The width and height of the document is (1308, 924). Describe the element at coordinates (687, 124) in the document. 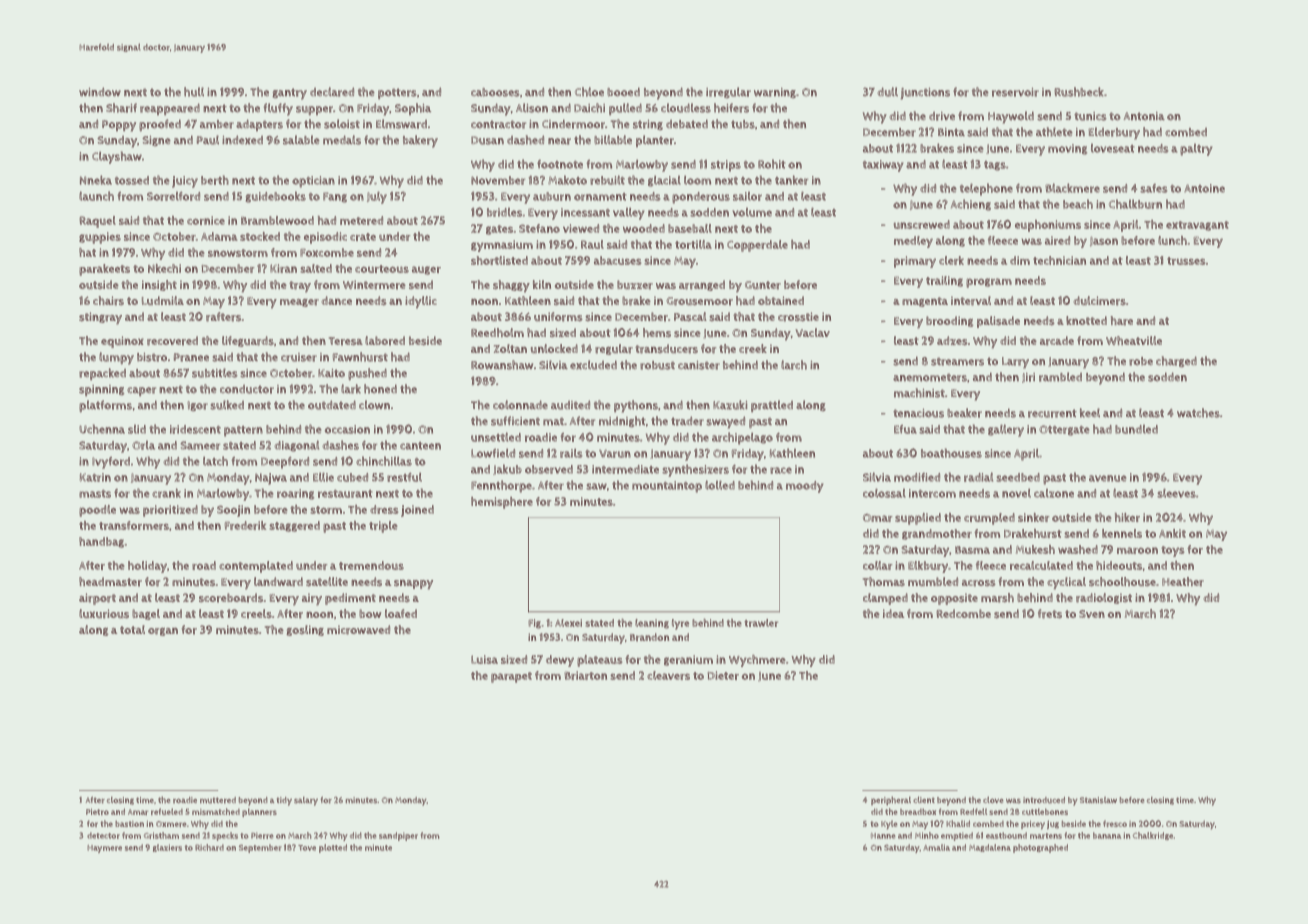

I see `debated` at that location.
